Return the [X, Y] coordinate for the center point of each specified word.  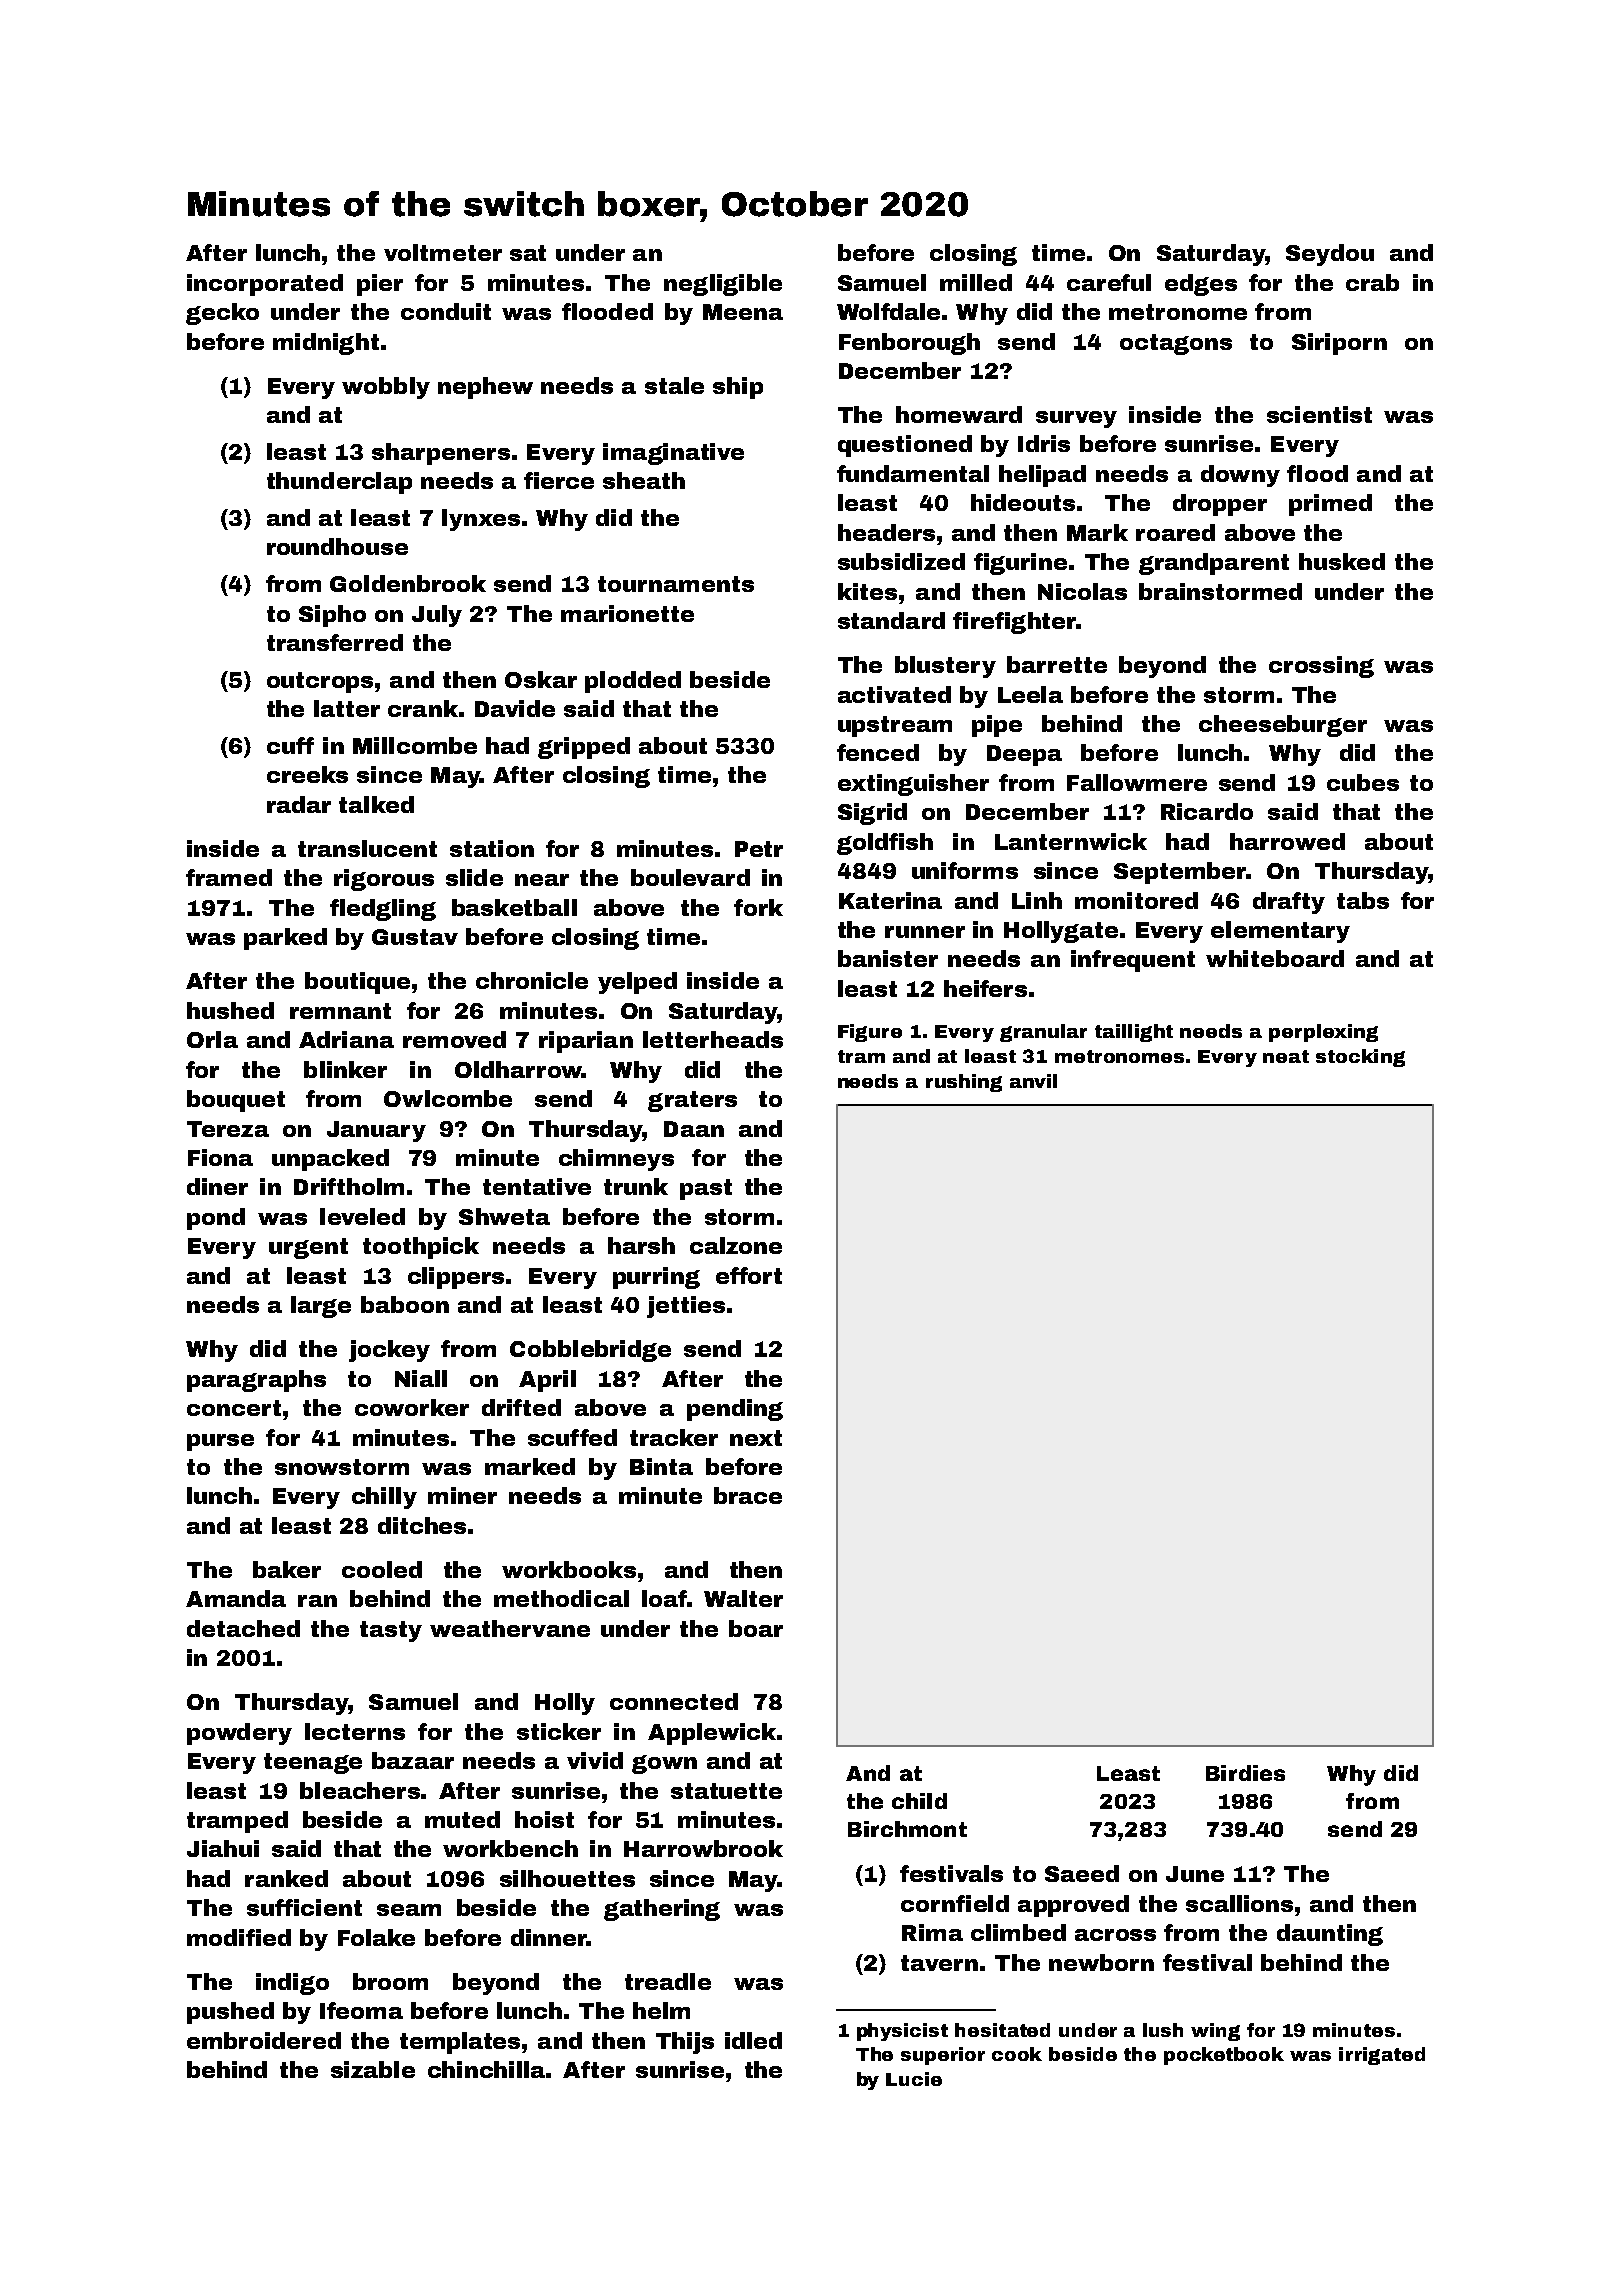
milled [976, 282]
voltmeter [443, 252]
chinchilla [486, 2069]
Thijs [685, 2043]
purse [220, 1442]
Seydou [1330, 255]
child [919, 1801]
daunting [1330, 1935]
